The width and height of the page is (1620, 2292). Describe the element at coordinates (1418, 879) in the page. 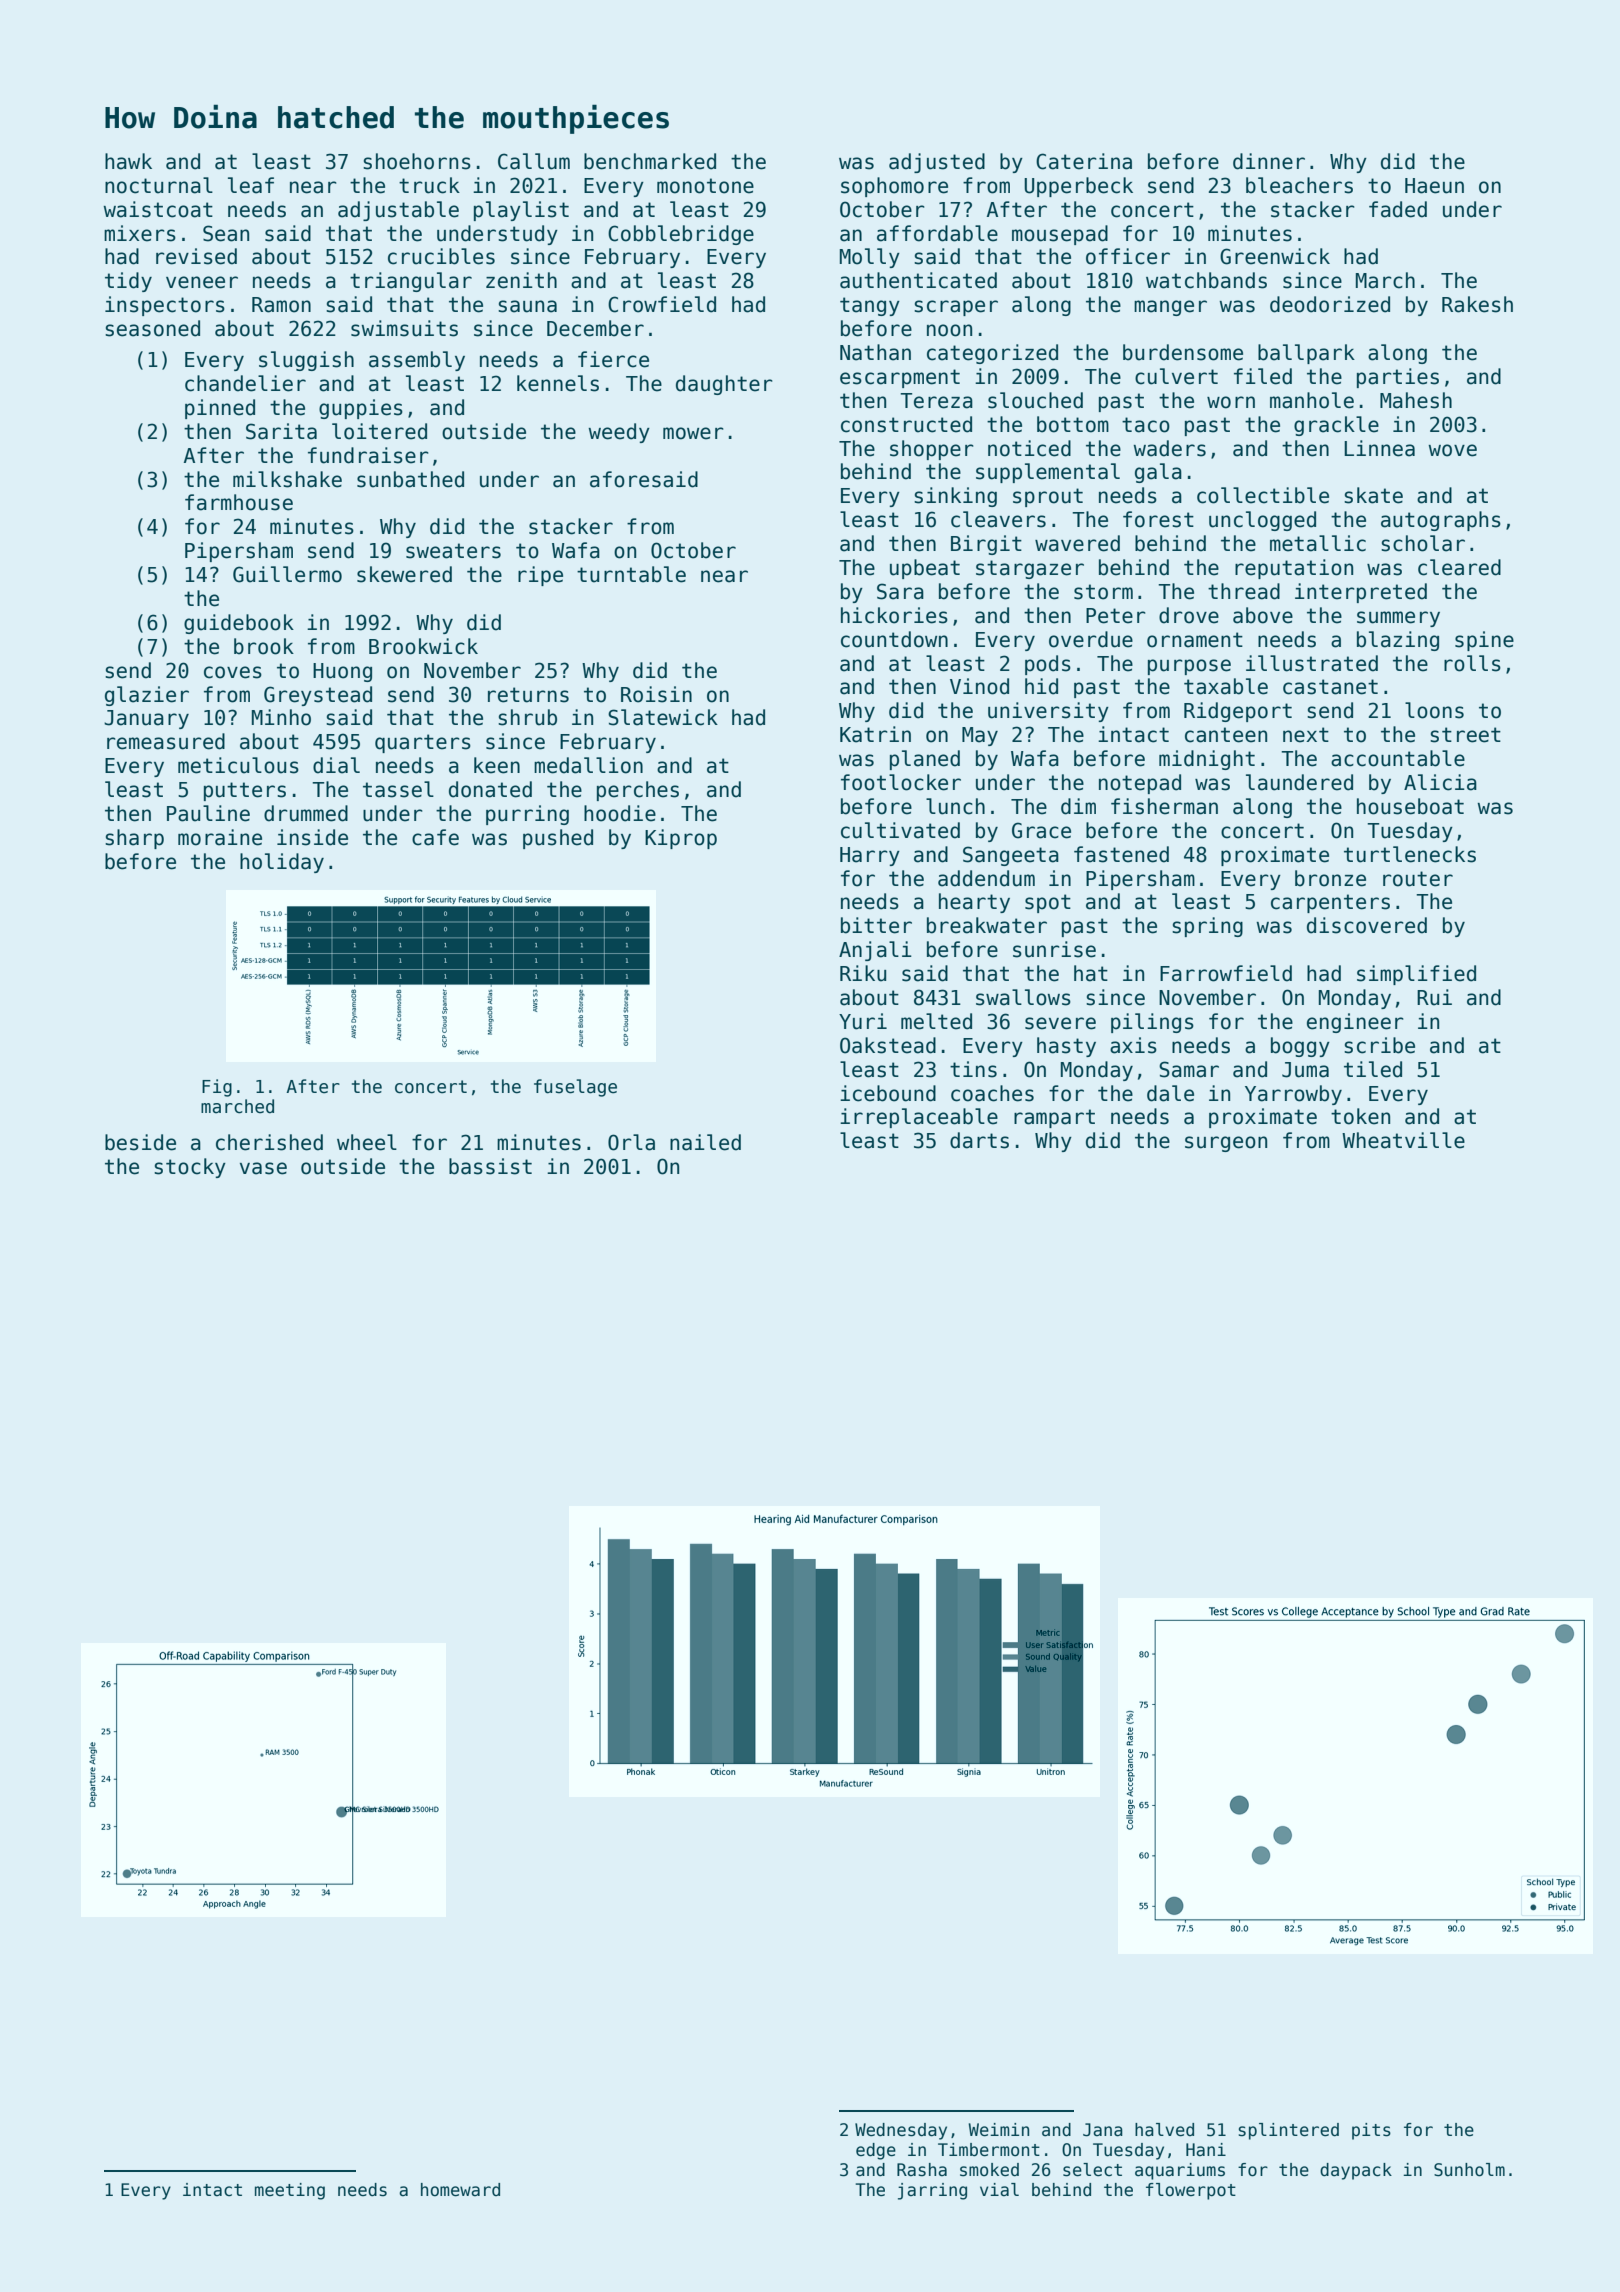

I see `router` at that location.
